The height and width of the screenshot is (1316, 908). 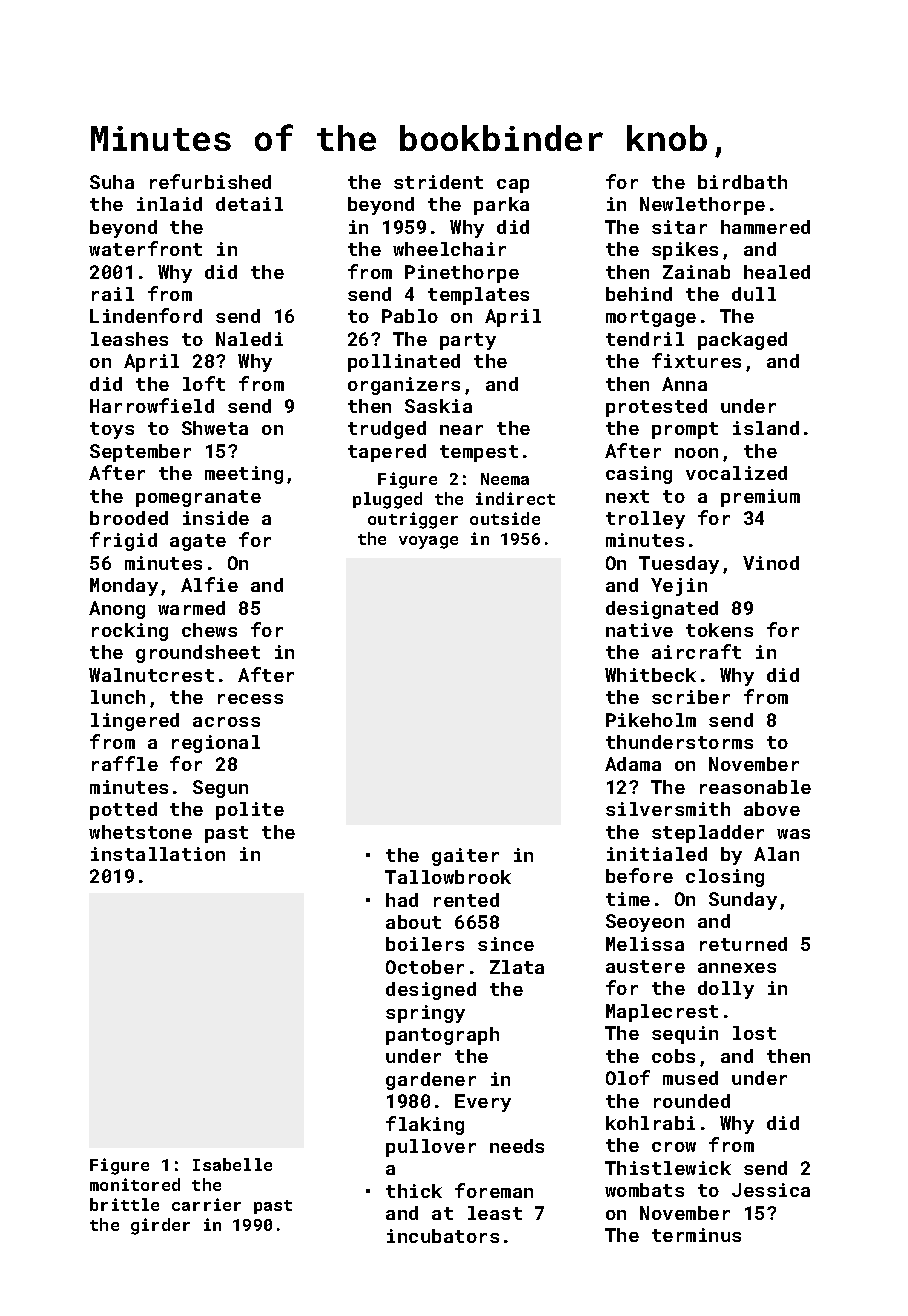 I want to click on incubators, so click(x=443, y=1236).
